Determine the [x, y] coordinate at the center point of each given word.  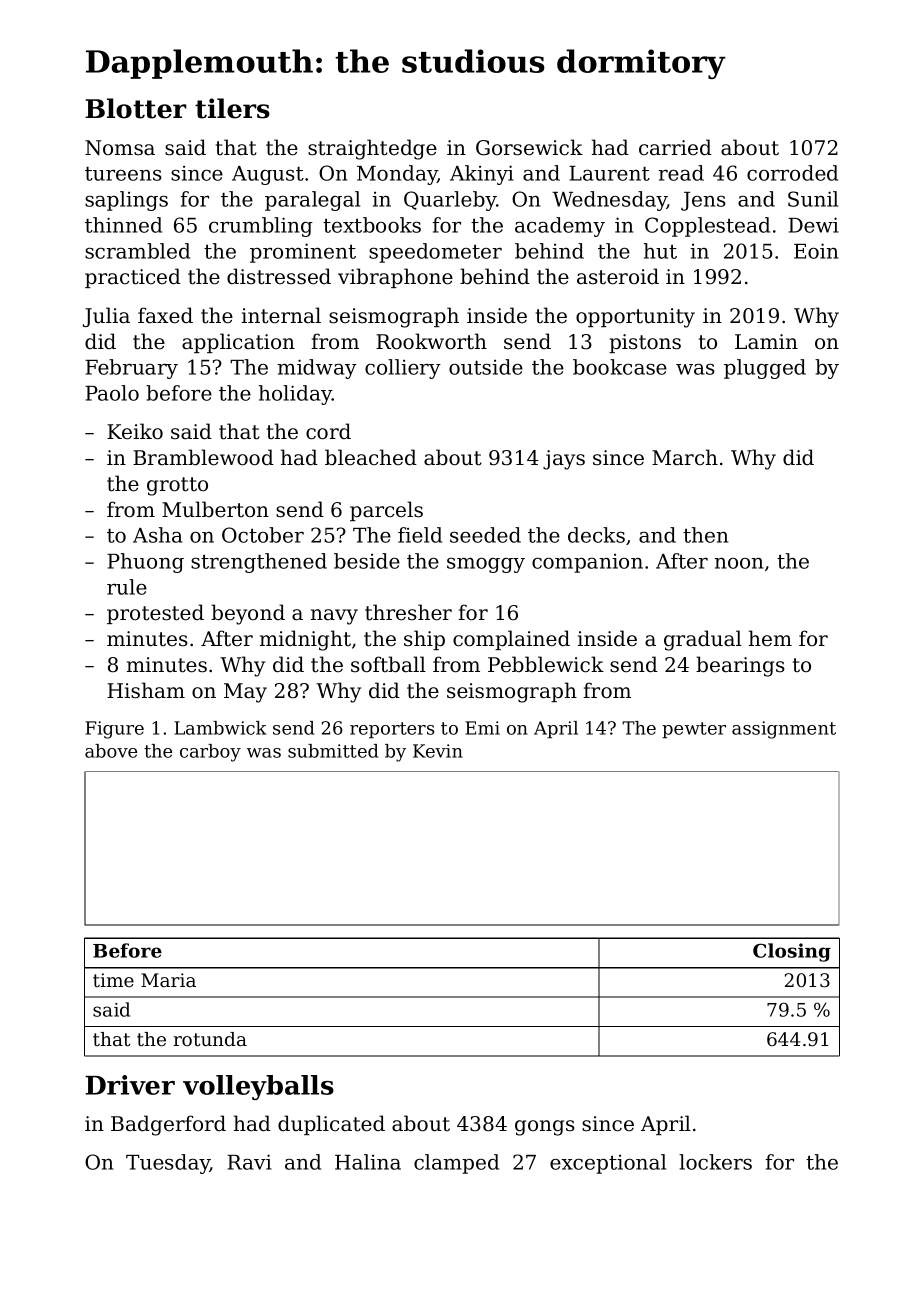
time [113, 980]
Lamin [766, 342]
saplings [126, 201]
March [685, 457]
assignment [784, 730]
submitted [333, 751]
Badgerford [168, 1125]
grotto [177, 486]
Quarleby [450, 201]
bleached [371, 457]
